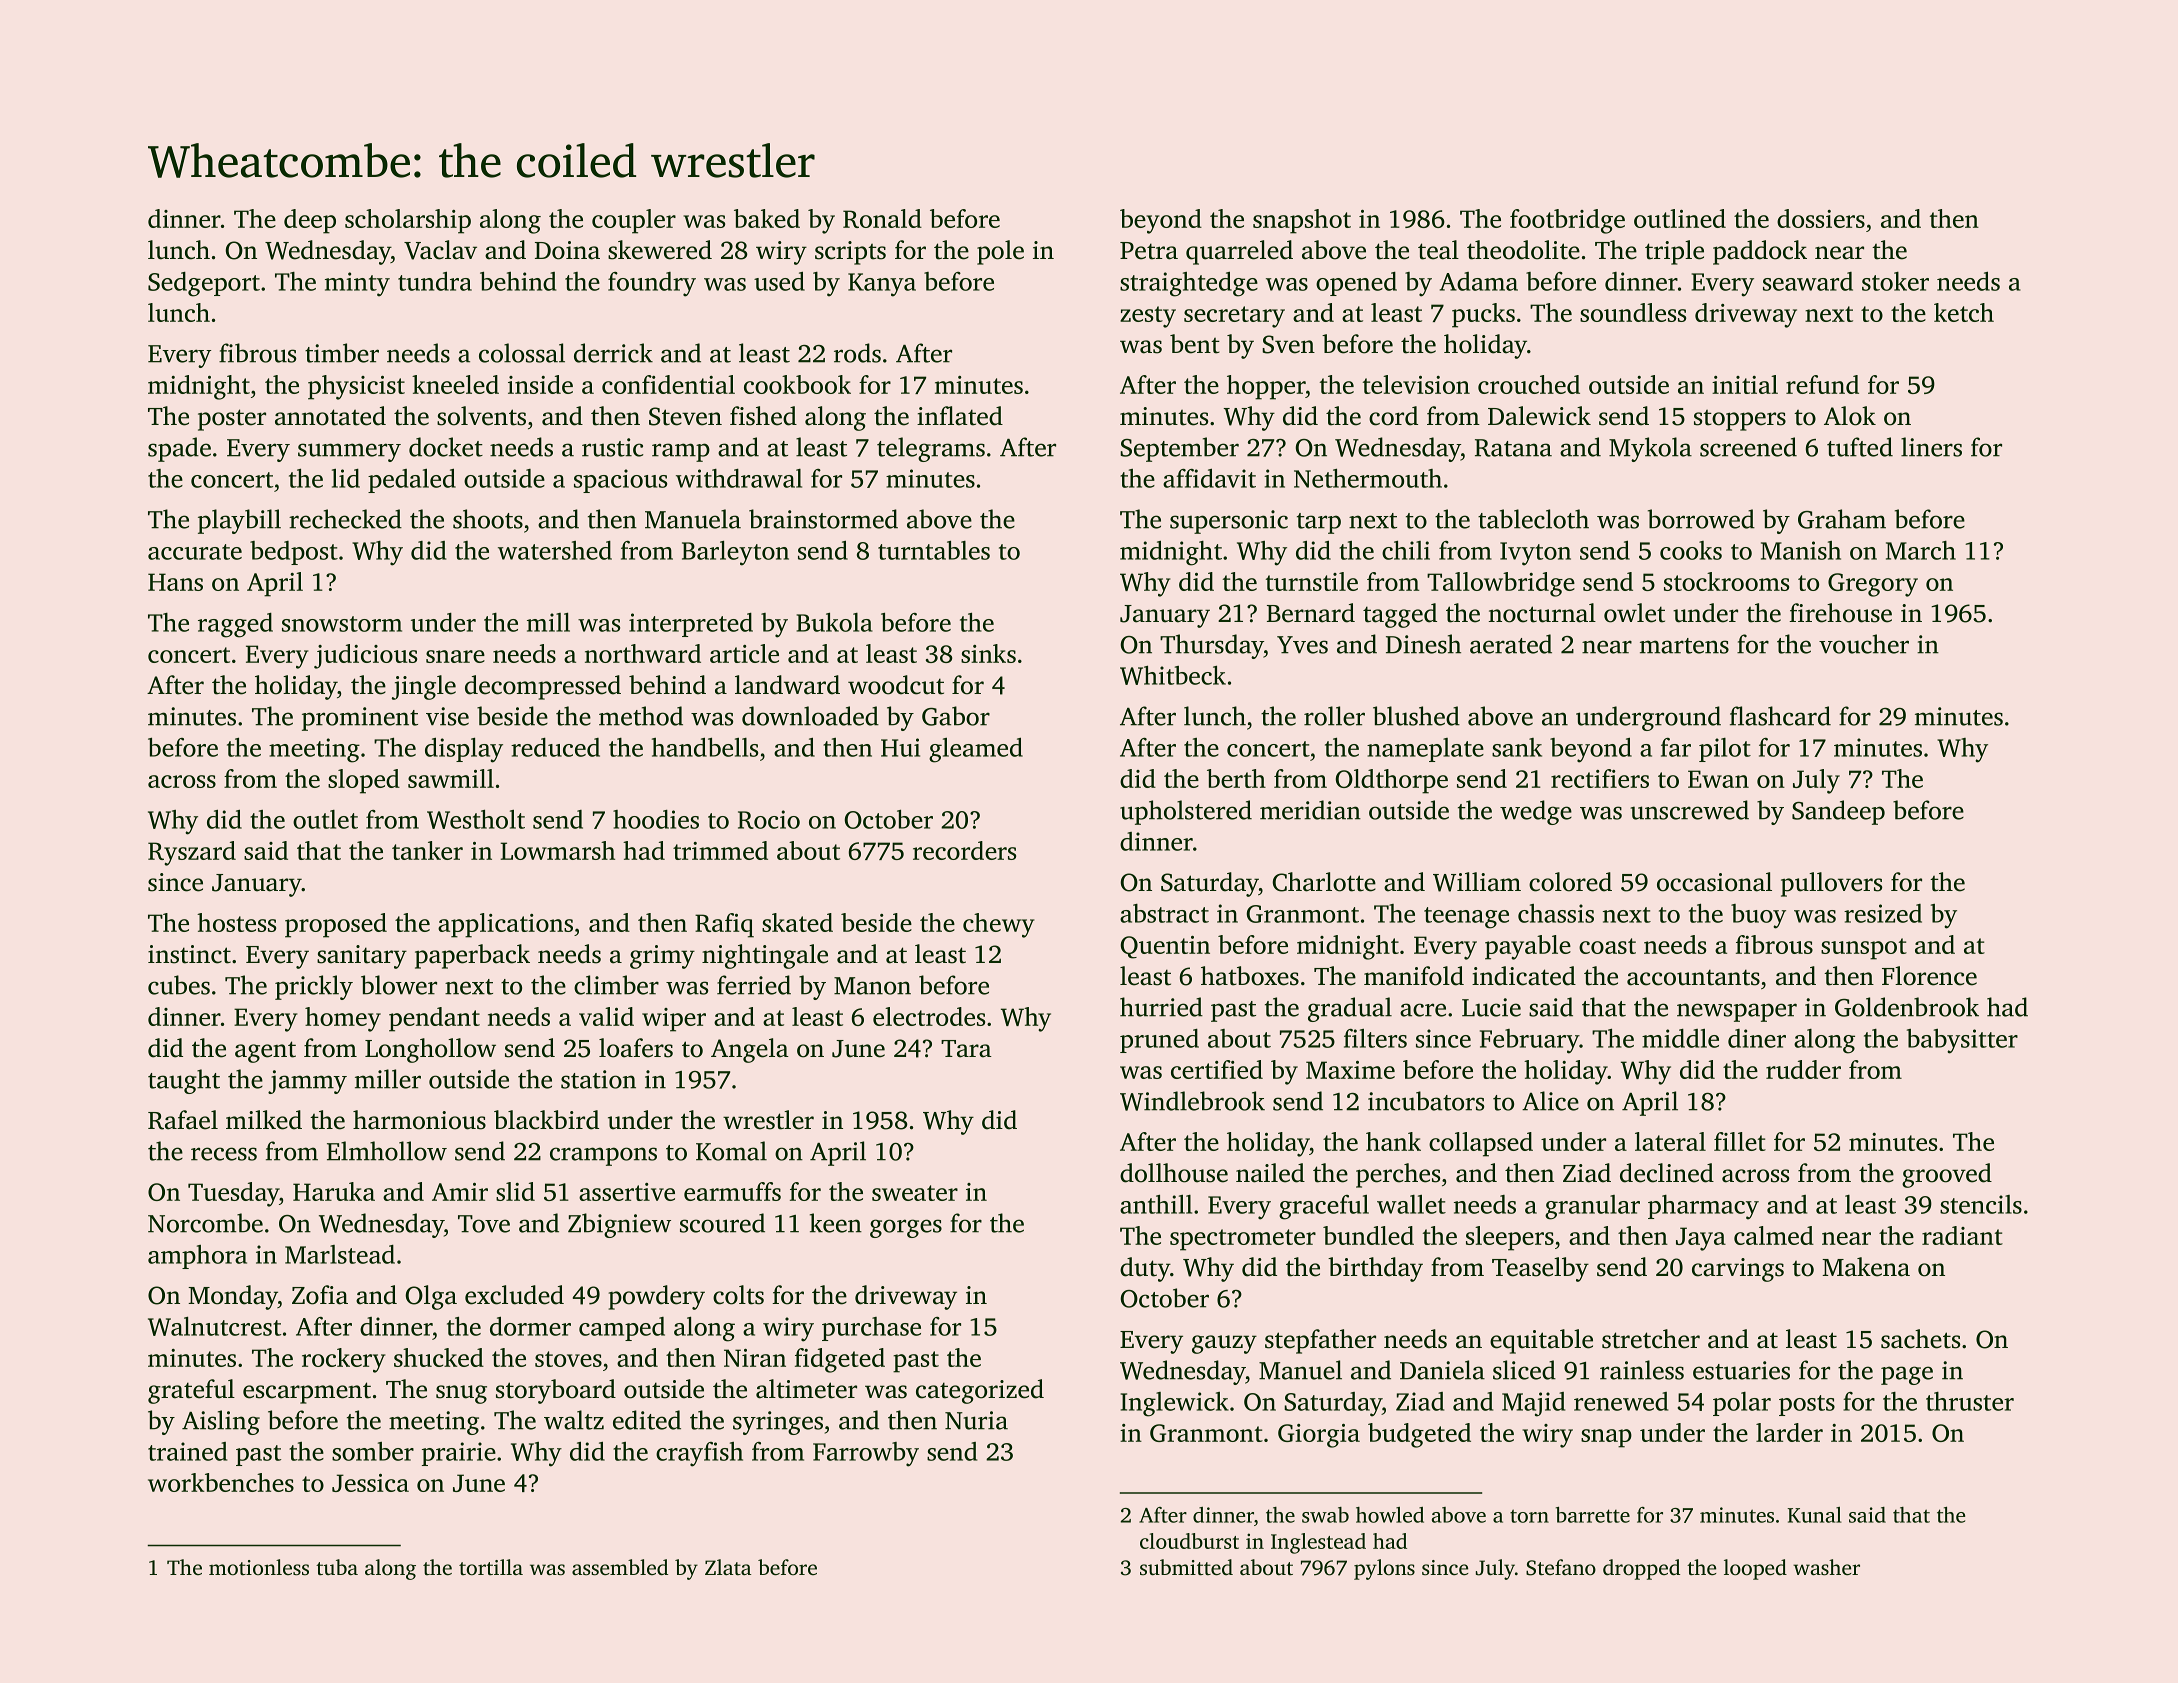 The image size is (2178, 1683). I want to click on motionless, so click(259, 1567).
